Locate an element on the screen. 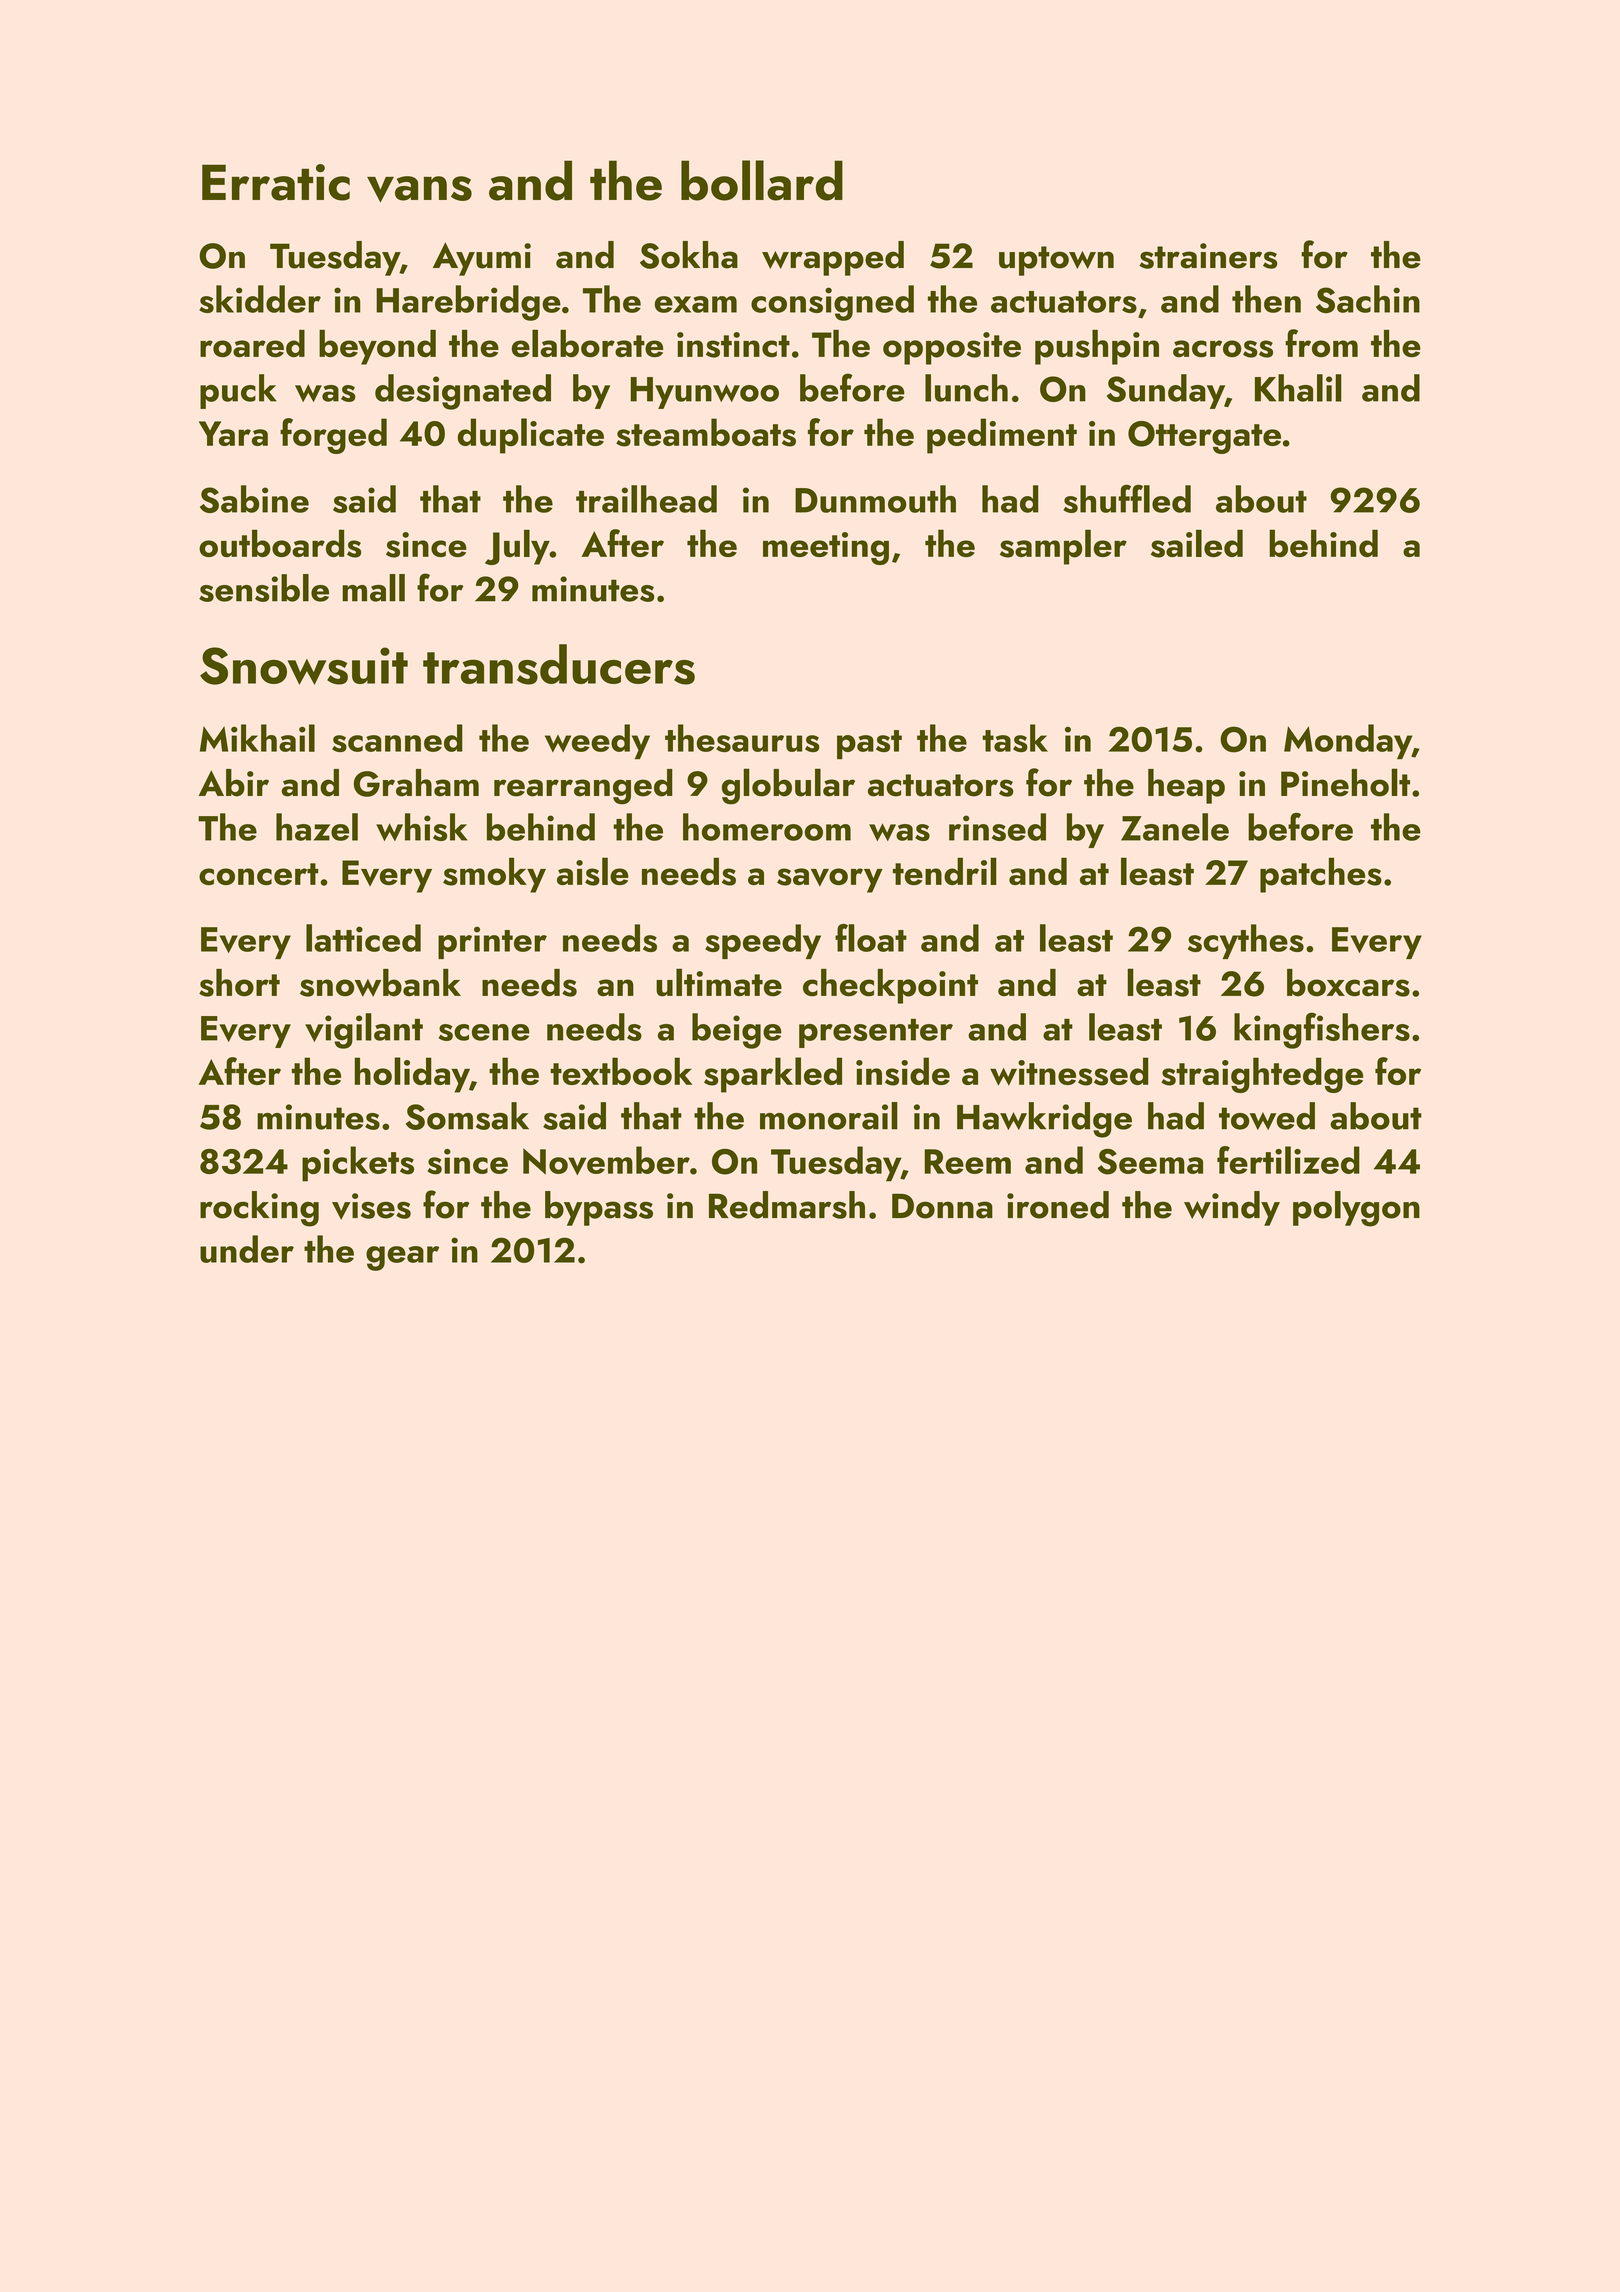  July is located at coordinates (517, 547).
